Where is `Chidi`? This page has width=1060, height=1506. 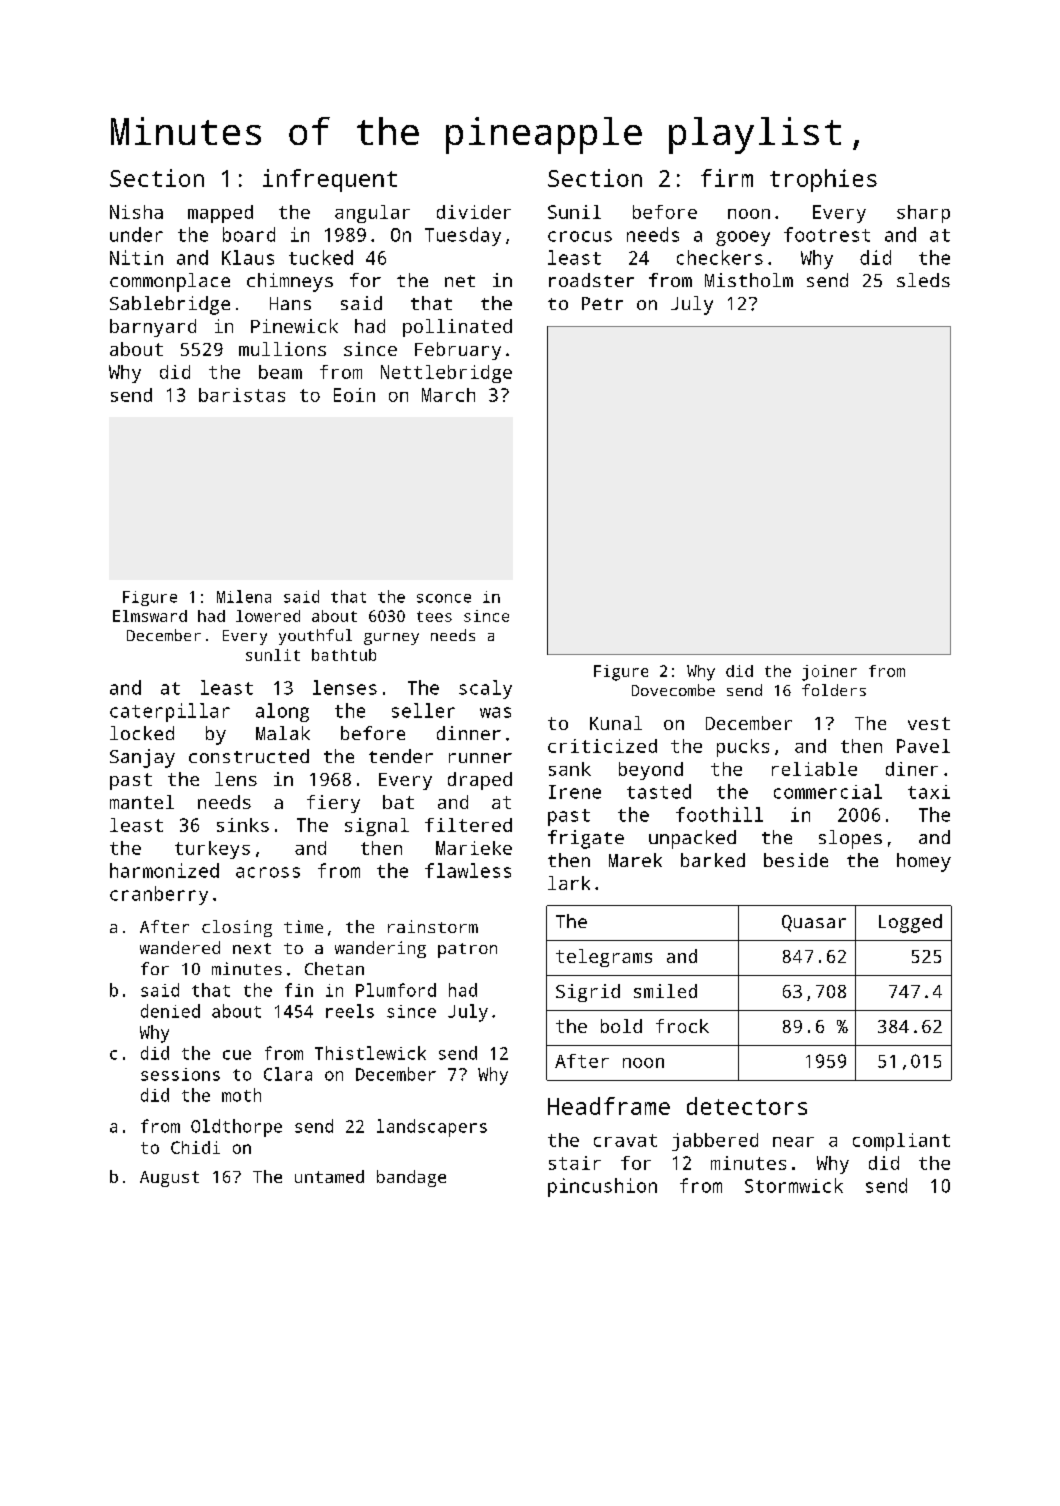
Chidi is located at coordinates (195, 1147).
